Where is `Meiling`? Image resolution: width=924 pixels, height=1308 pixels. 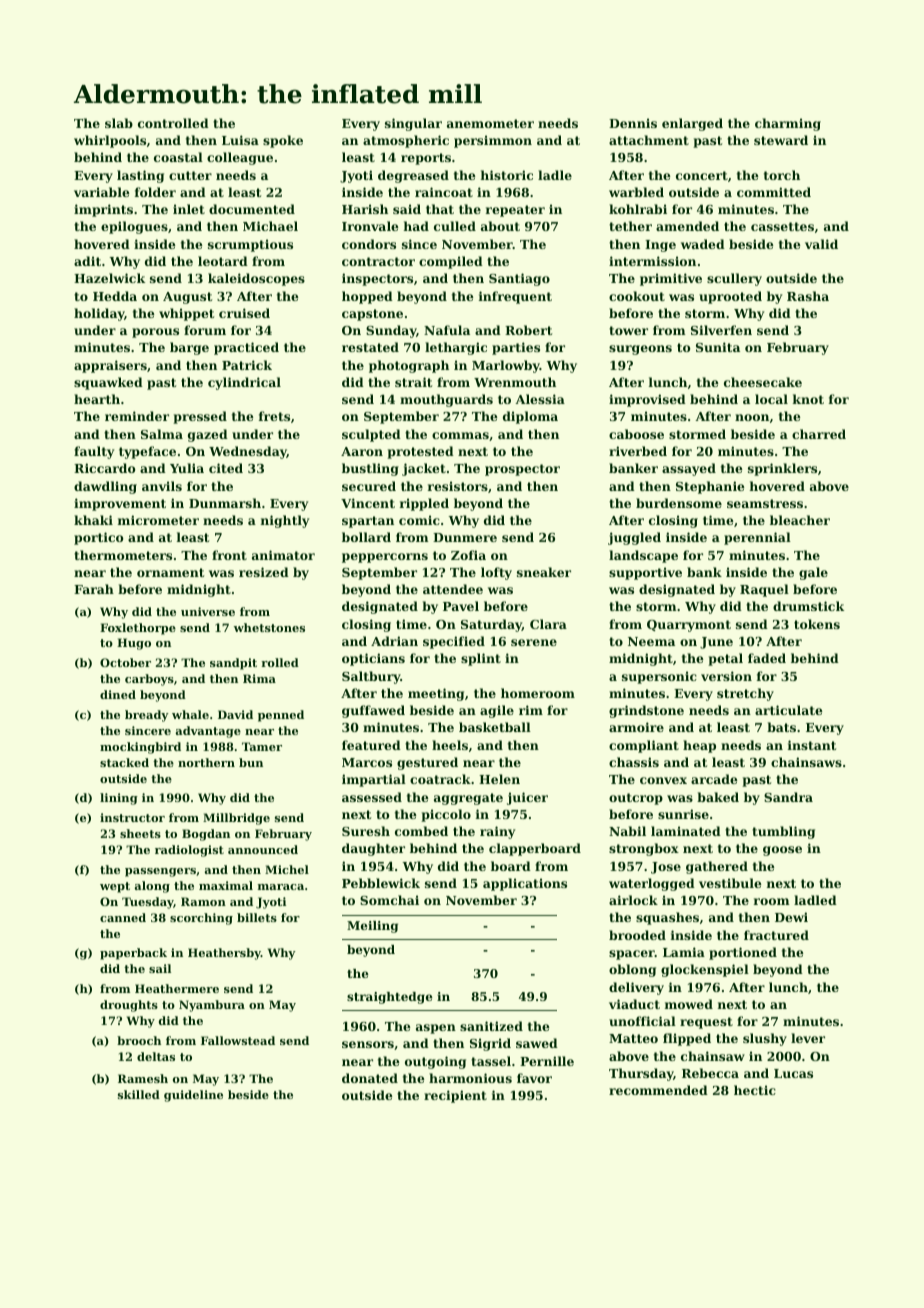 Meiling is located at coordinates (372, 927).
